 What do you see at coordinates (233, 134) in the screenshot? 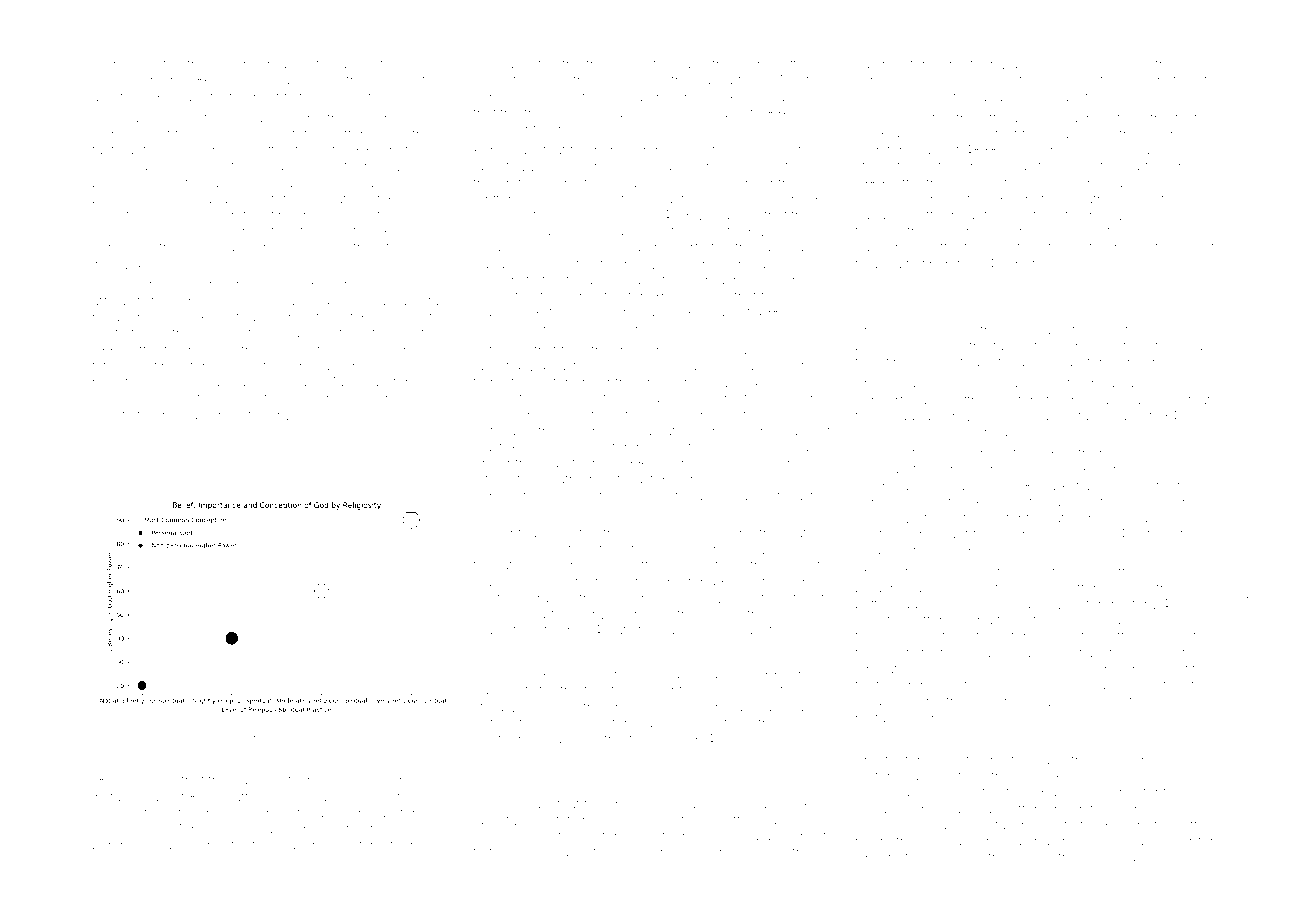
I see `clamorous` at bounding box center [233, 134].
